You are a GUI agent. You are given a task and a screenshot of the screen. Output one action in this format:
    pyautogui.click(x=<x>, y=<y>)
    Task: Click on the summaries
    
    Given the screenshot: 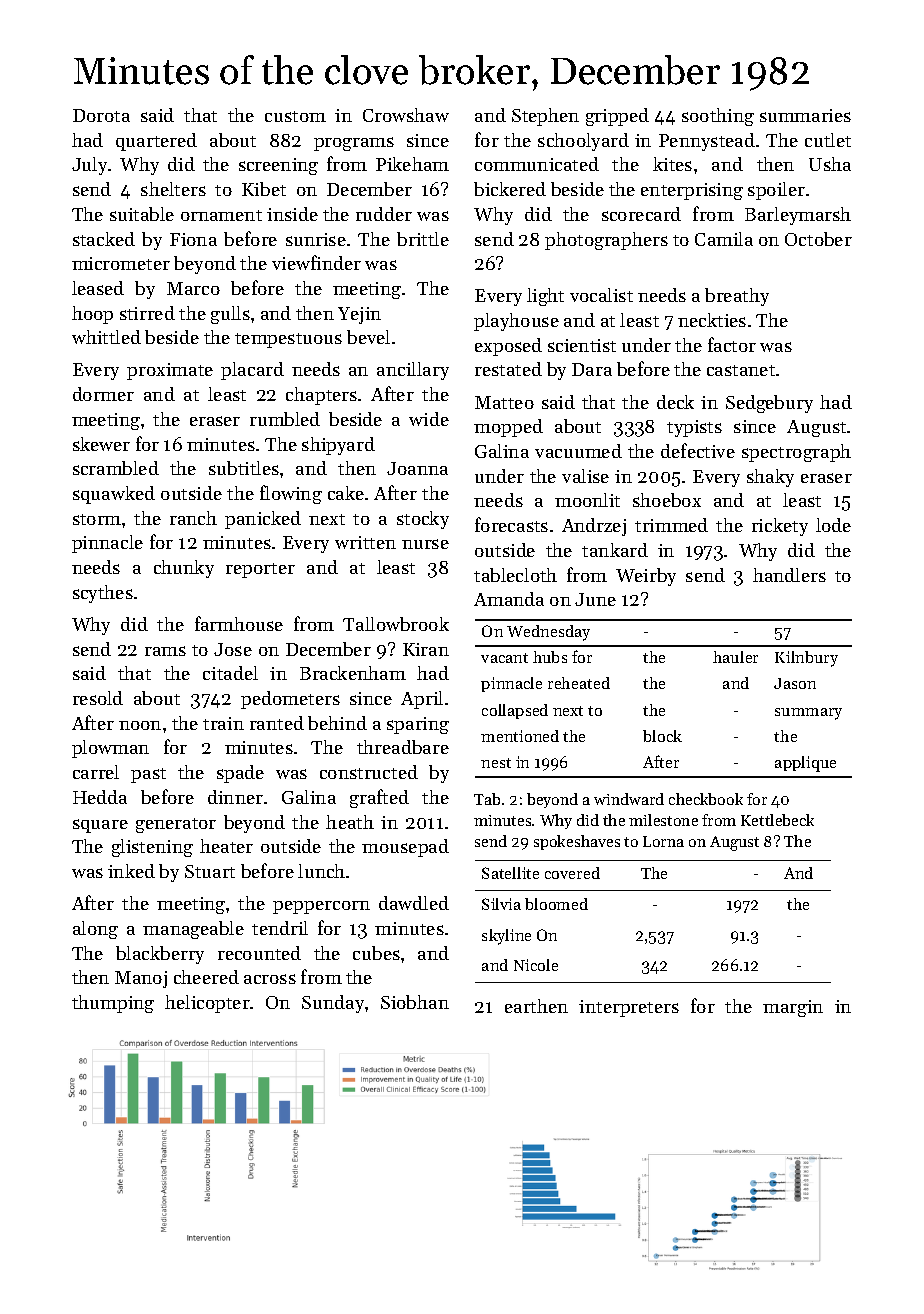 What is the action you would take?
    pyautogui.click(x=805, y=115)
